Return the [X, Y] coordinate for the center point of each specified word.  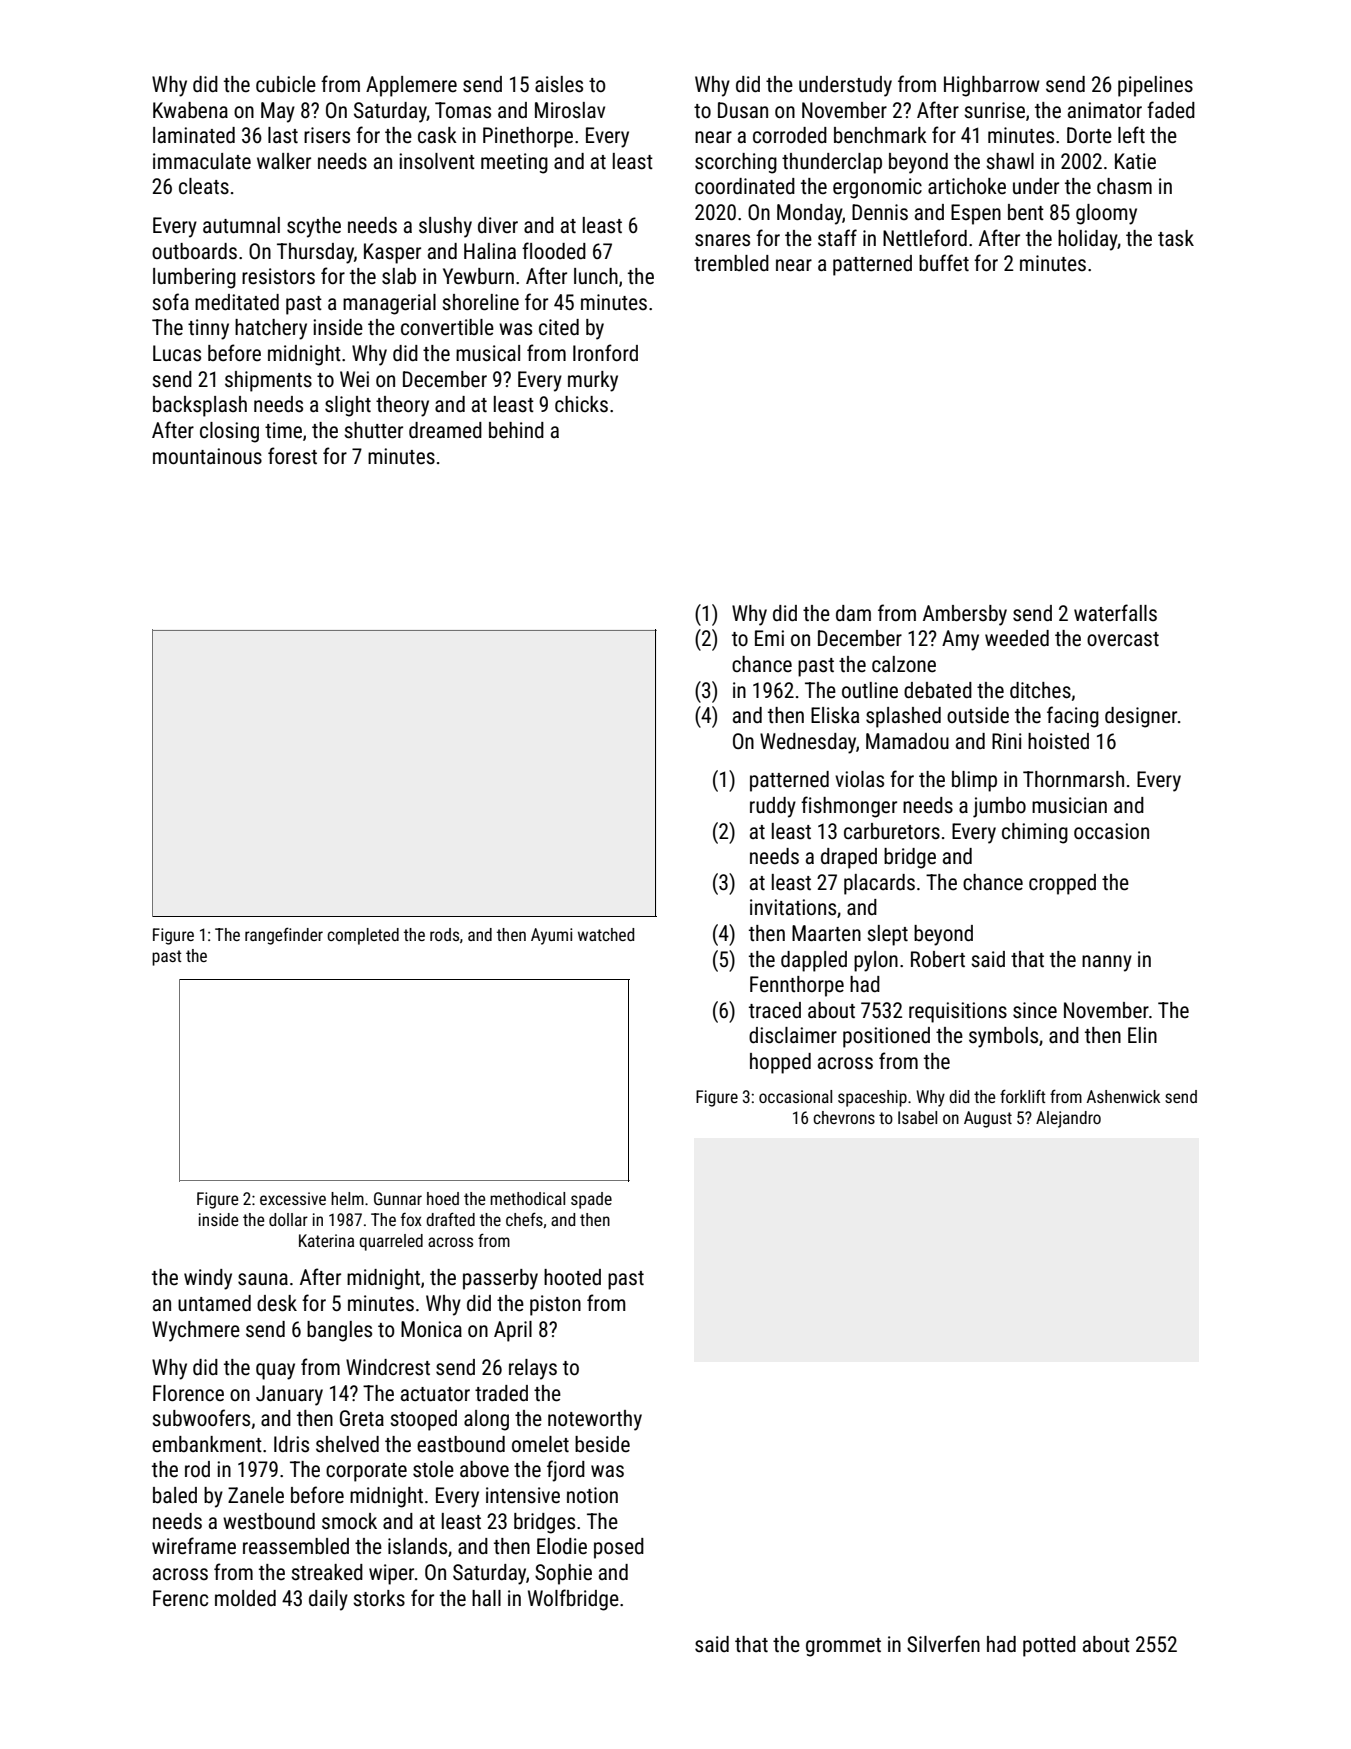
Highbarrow [992, 86]
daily [328, 1600]
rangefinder [284, 936]
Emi [769, 638]
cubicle [286, 84]
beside [602, 1444]
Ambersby [965, 615]
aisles [559, 84]
